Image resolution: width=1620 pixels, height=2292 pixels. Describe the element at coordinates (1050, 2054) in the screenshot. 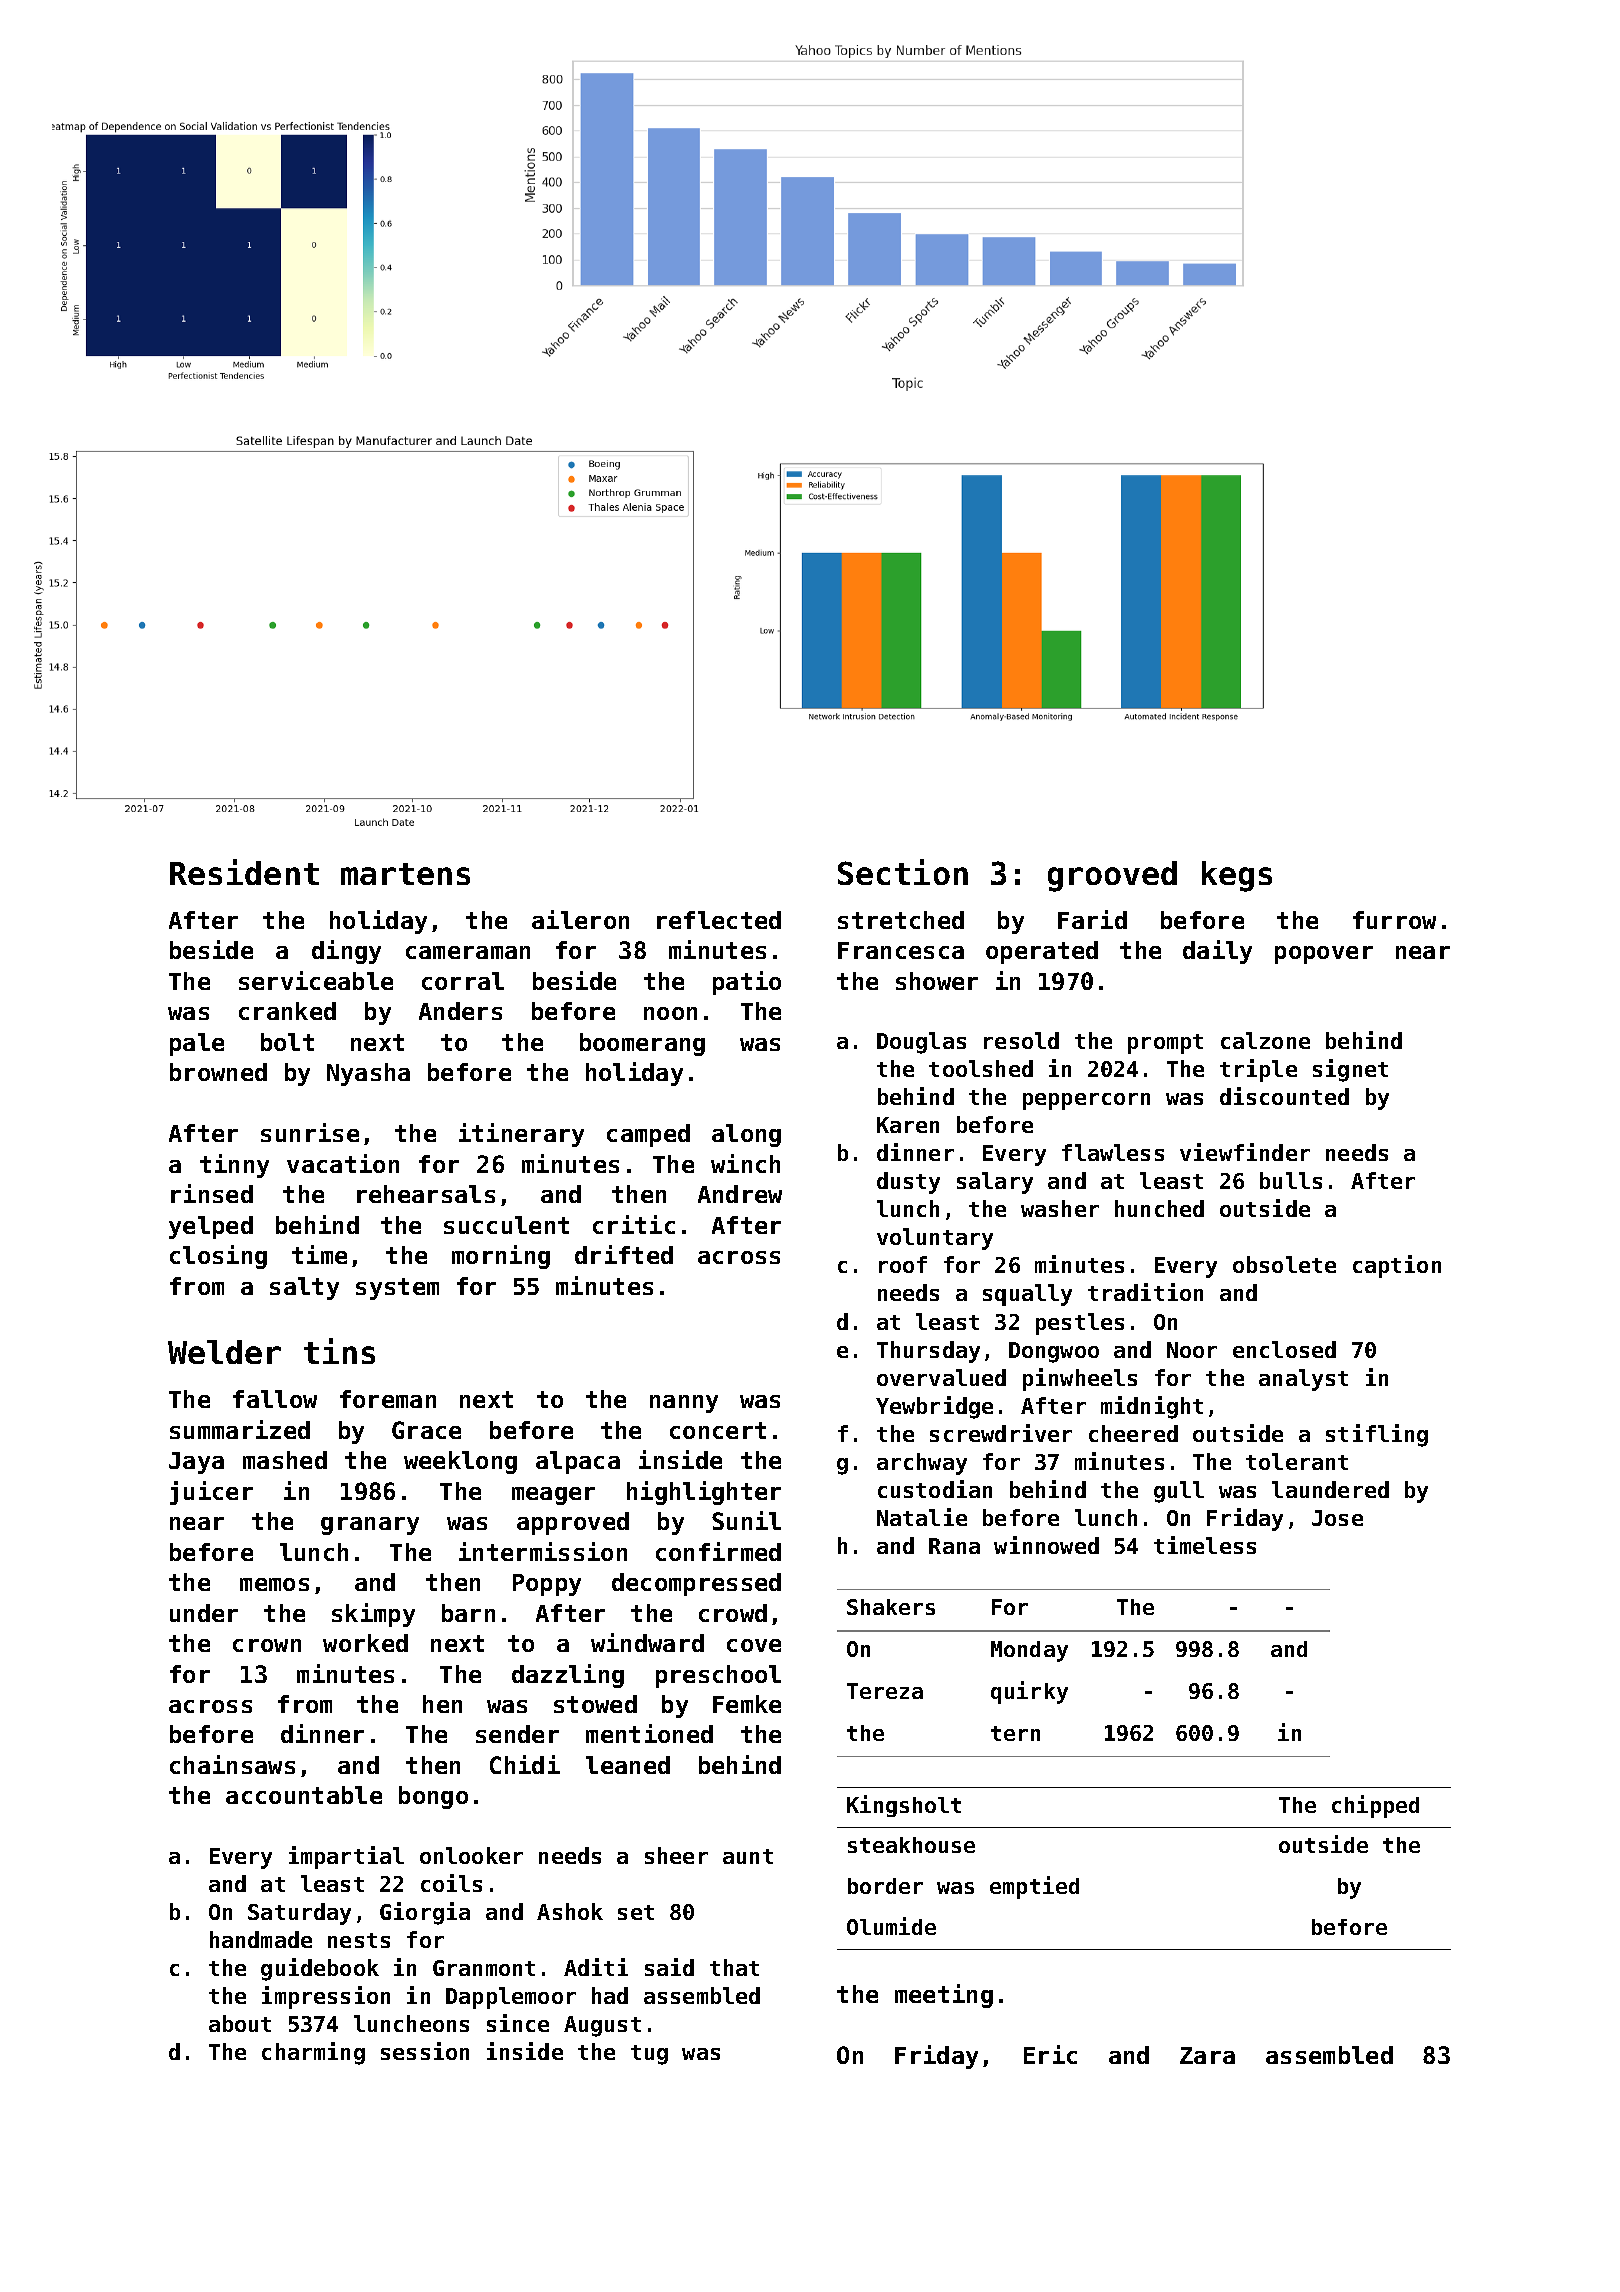

I see `Eric` at that location.
